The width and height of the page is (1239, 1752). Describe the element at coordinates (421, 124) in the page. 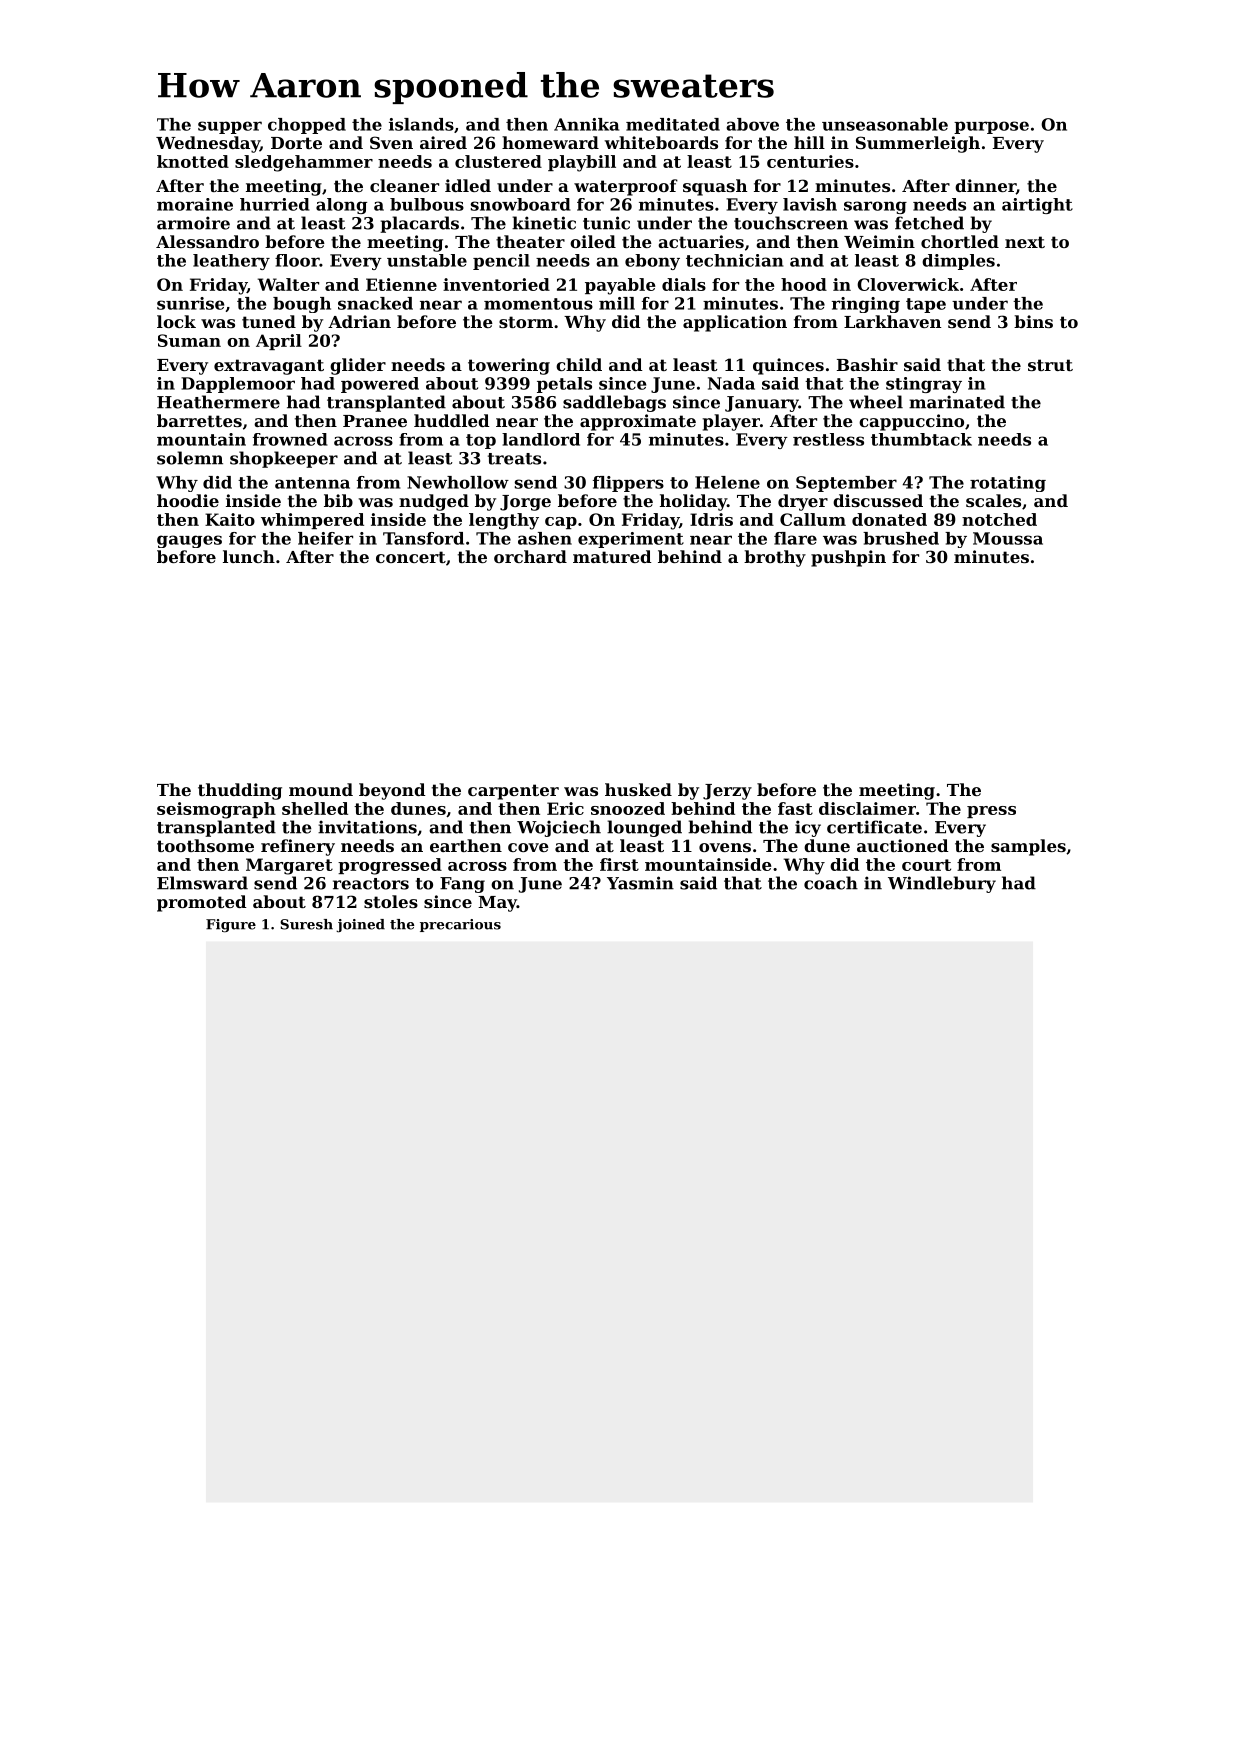

I see `islands` at that location.
